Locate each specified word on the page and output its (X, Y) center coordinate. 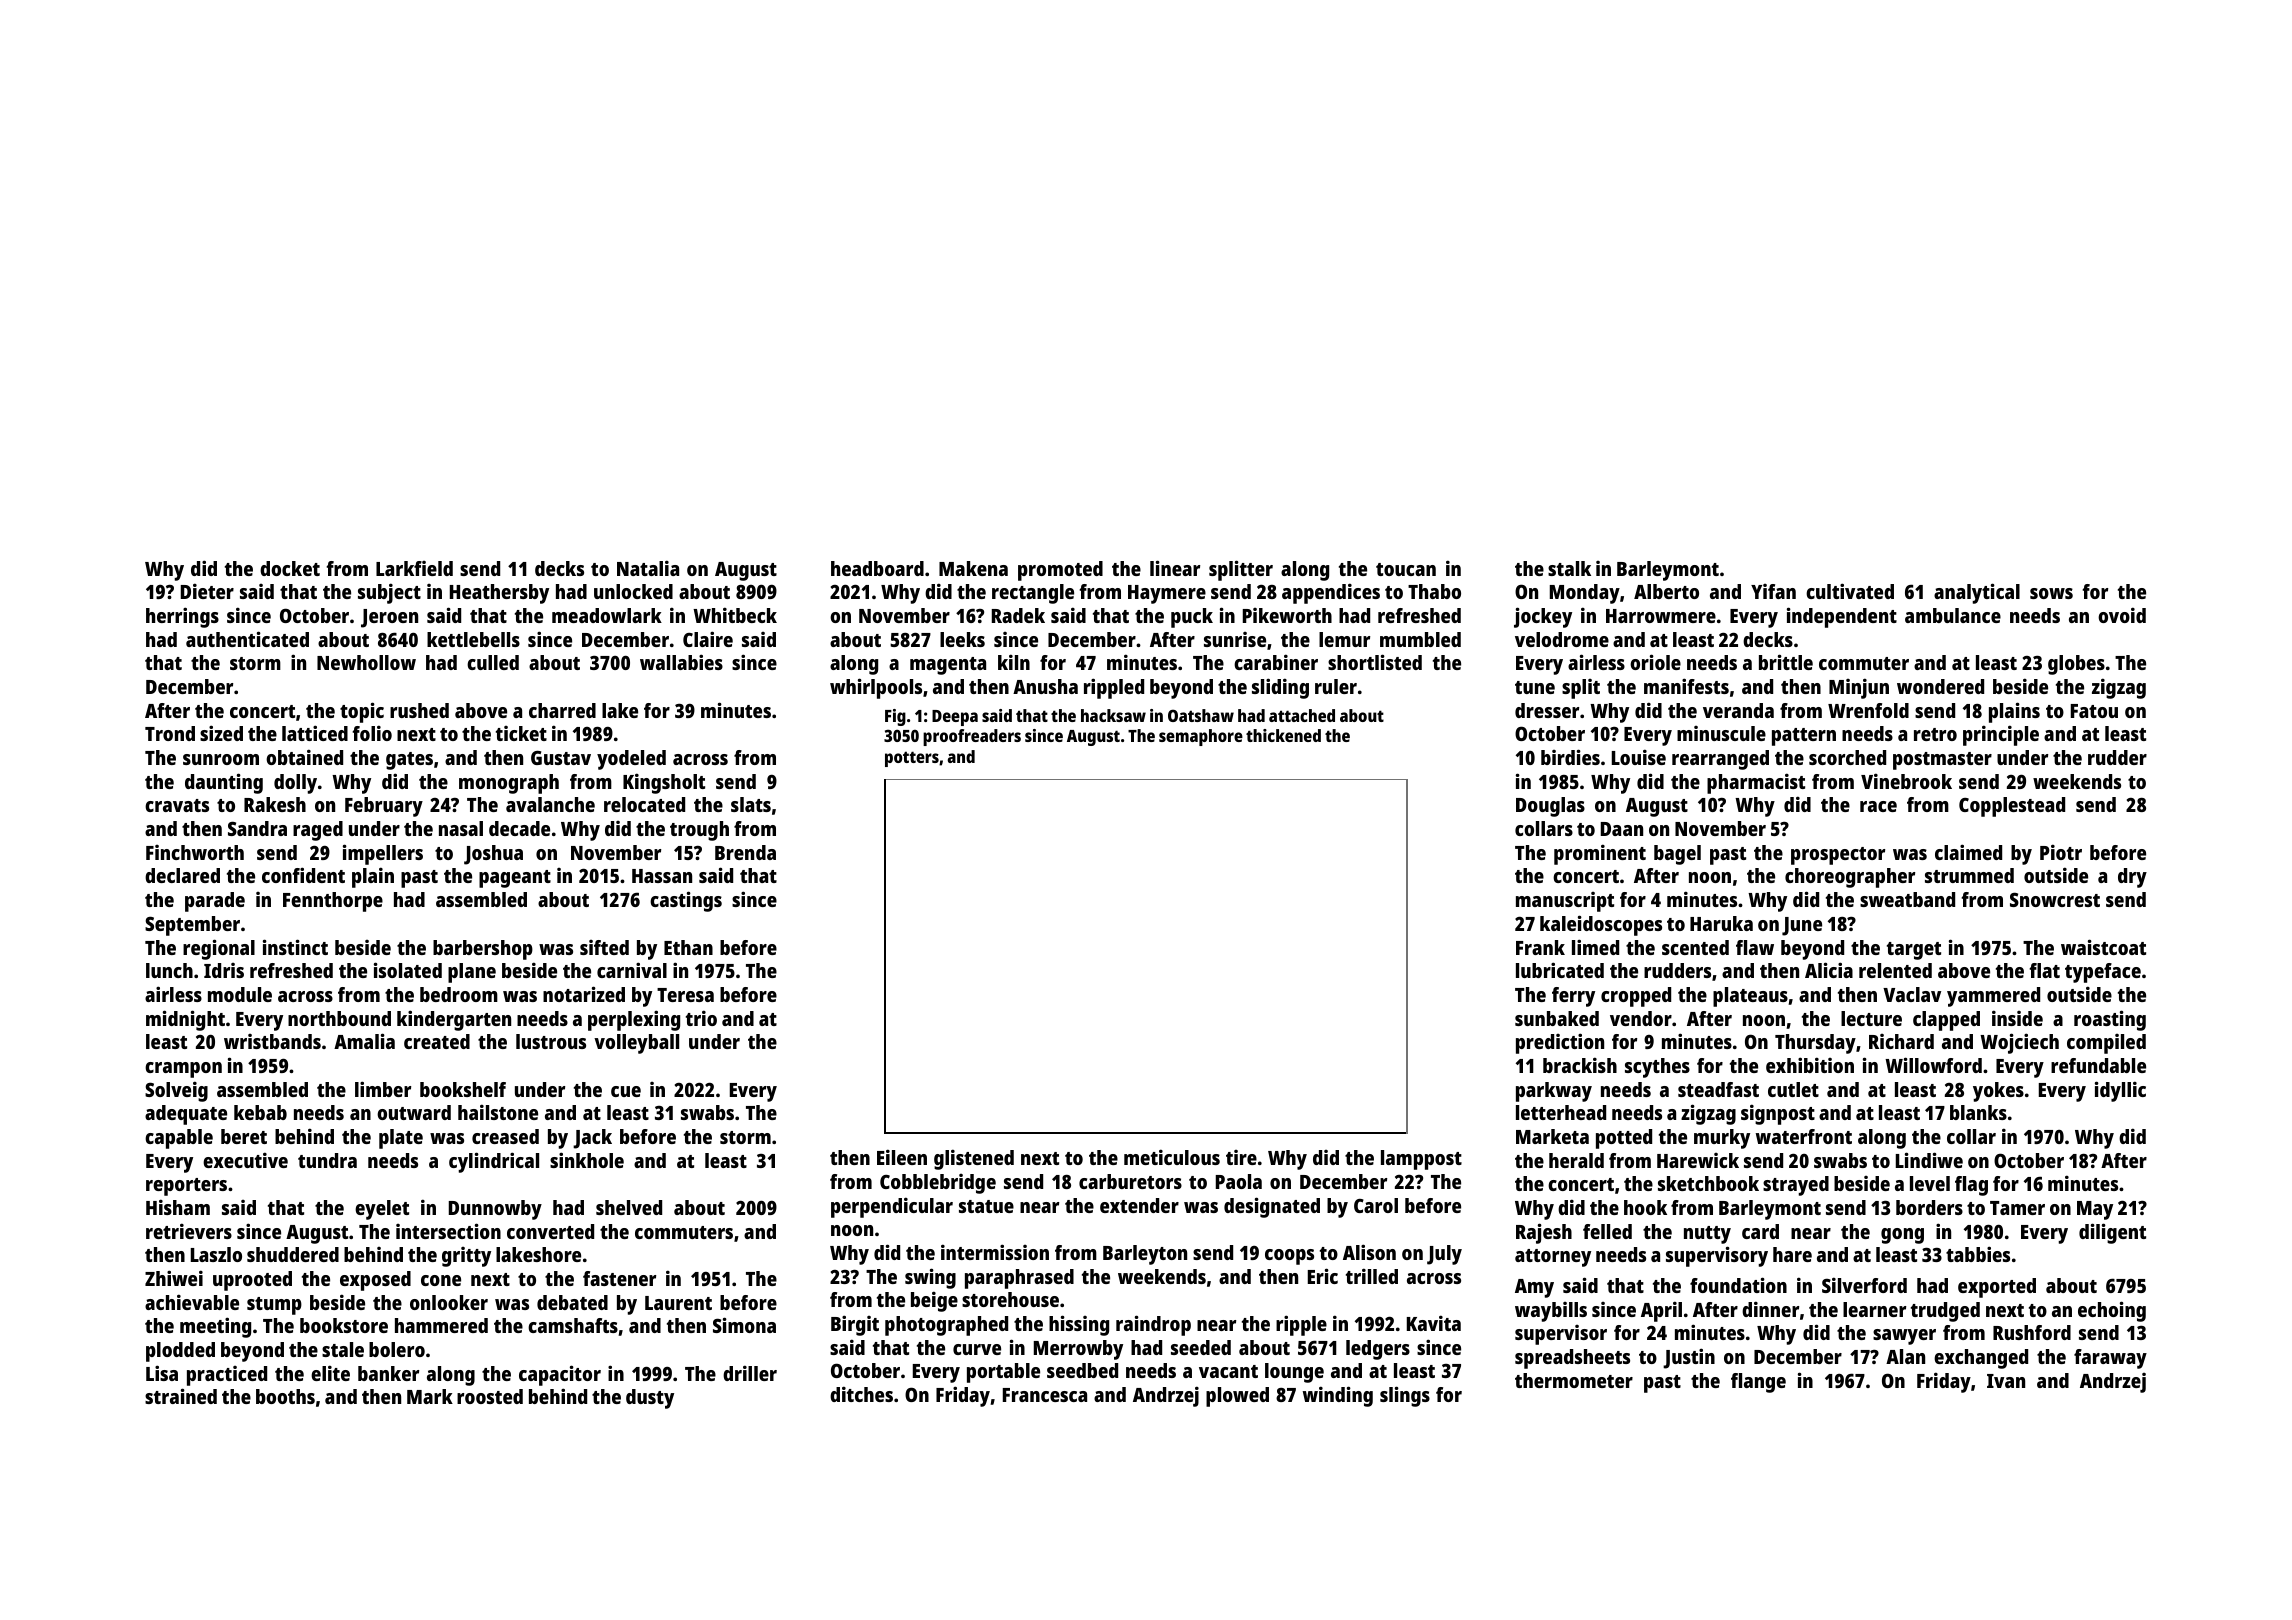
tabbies (1978, 1254)
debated (572, 1302)
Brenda (745, 852)
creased (505, 1136)
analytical (1977, 593)
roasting (2110, 1020)
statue (986, 1206)
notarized (584, 994)
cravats (177, 805)
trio (701, 1018)
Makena (973, 568)
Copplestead (2012, 807)
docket (290, 568)
